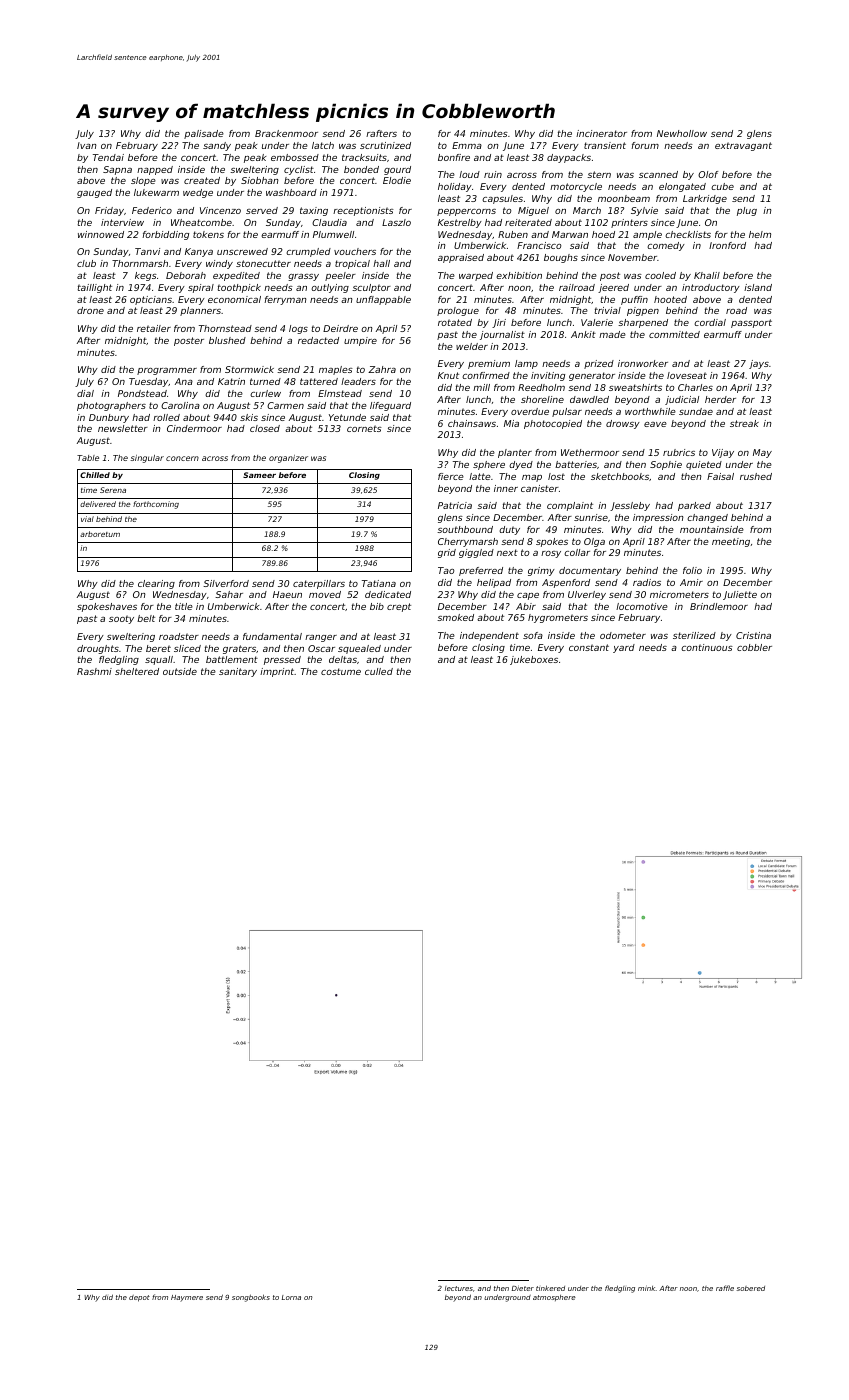 The width and height of the document is (849, 1400). What do you see at coordinates (187, 1298) in the document?
I see `Haymere` at bounding box center [187, 1298].
